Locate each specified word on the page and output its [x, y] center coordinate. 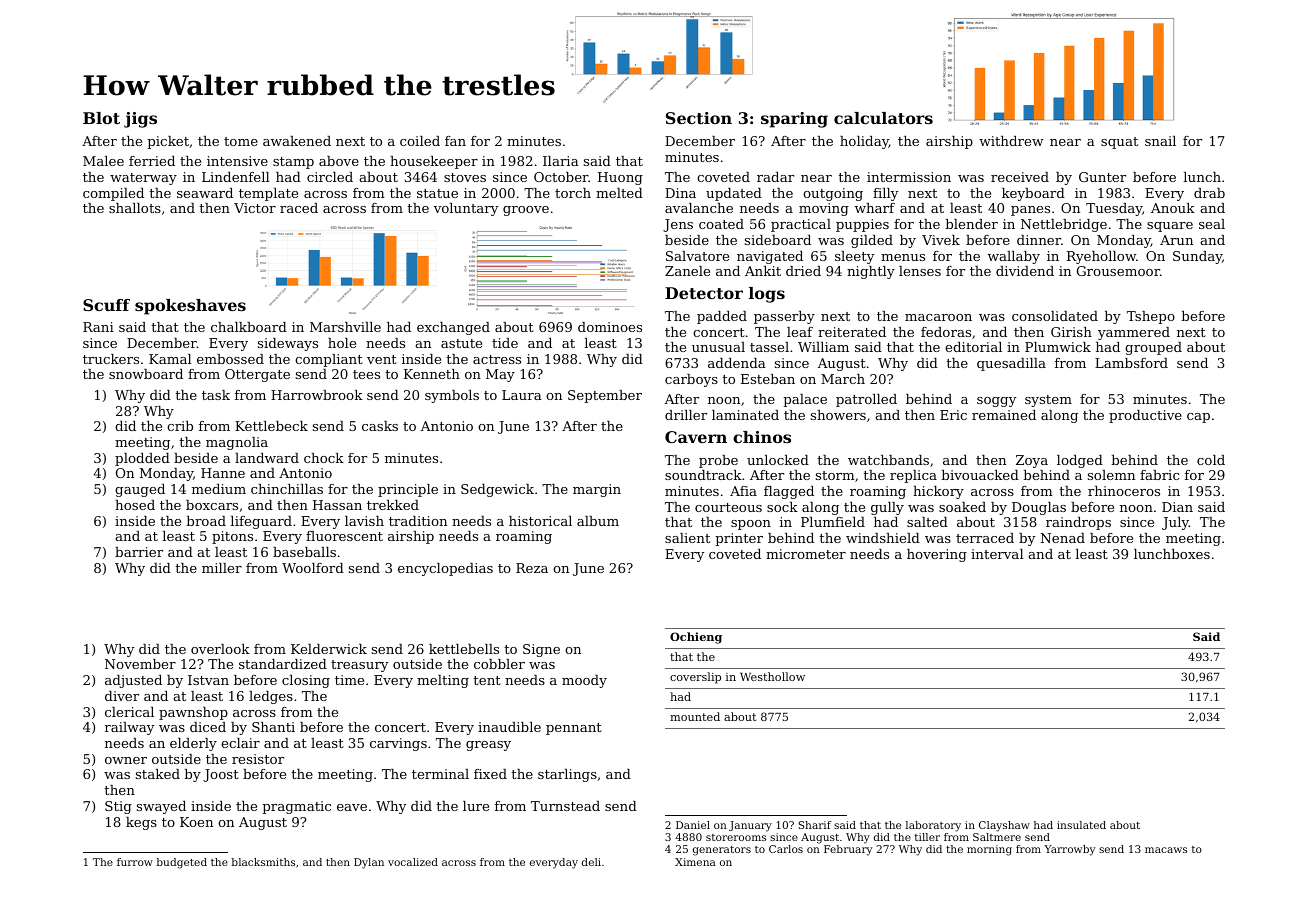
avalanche [699, 208]
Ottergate [257, 375]
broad [206, 521]
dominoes [610, 327]
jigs [140, 120]
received [1020, 177]
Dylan [369, 863]
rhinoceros [1124, 491]
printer [739, 539]
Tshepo [1151, 317]
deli [591, 862]
